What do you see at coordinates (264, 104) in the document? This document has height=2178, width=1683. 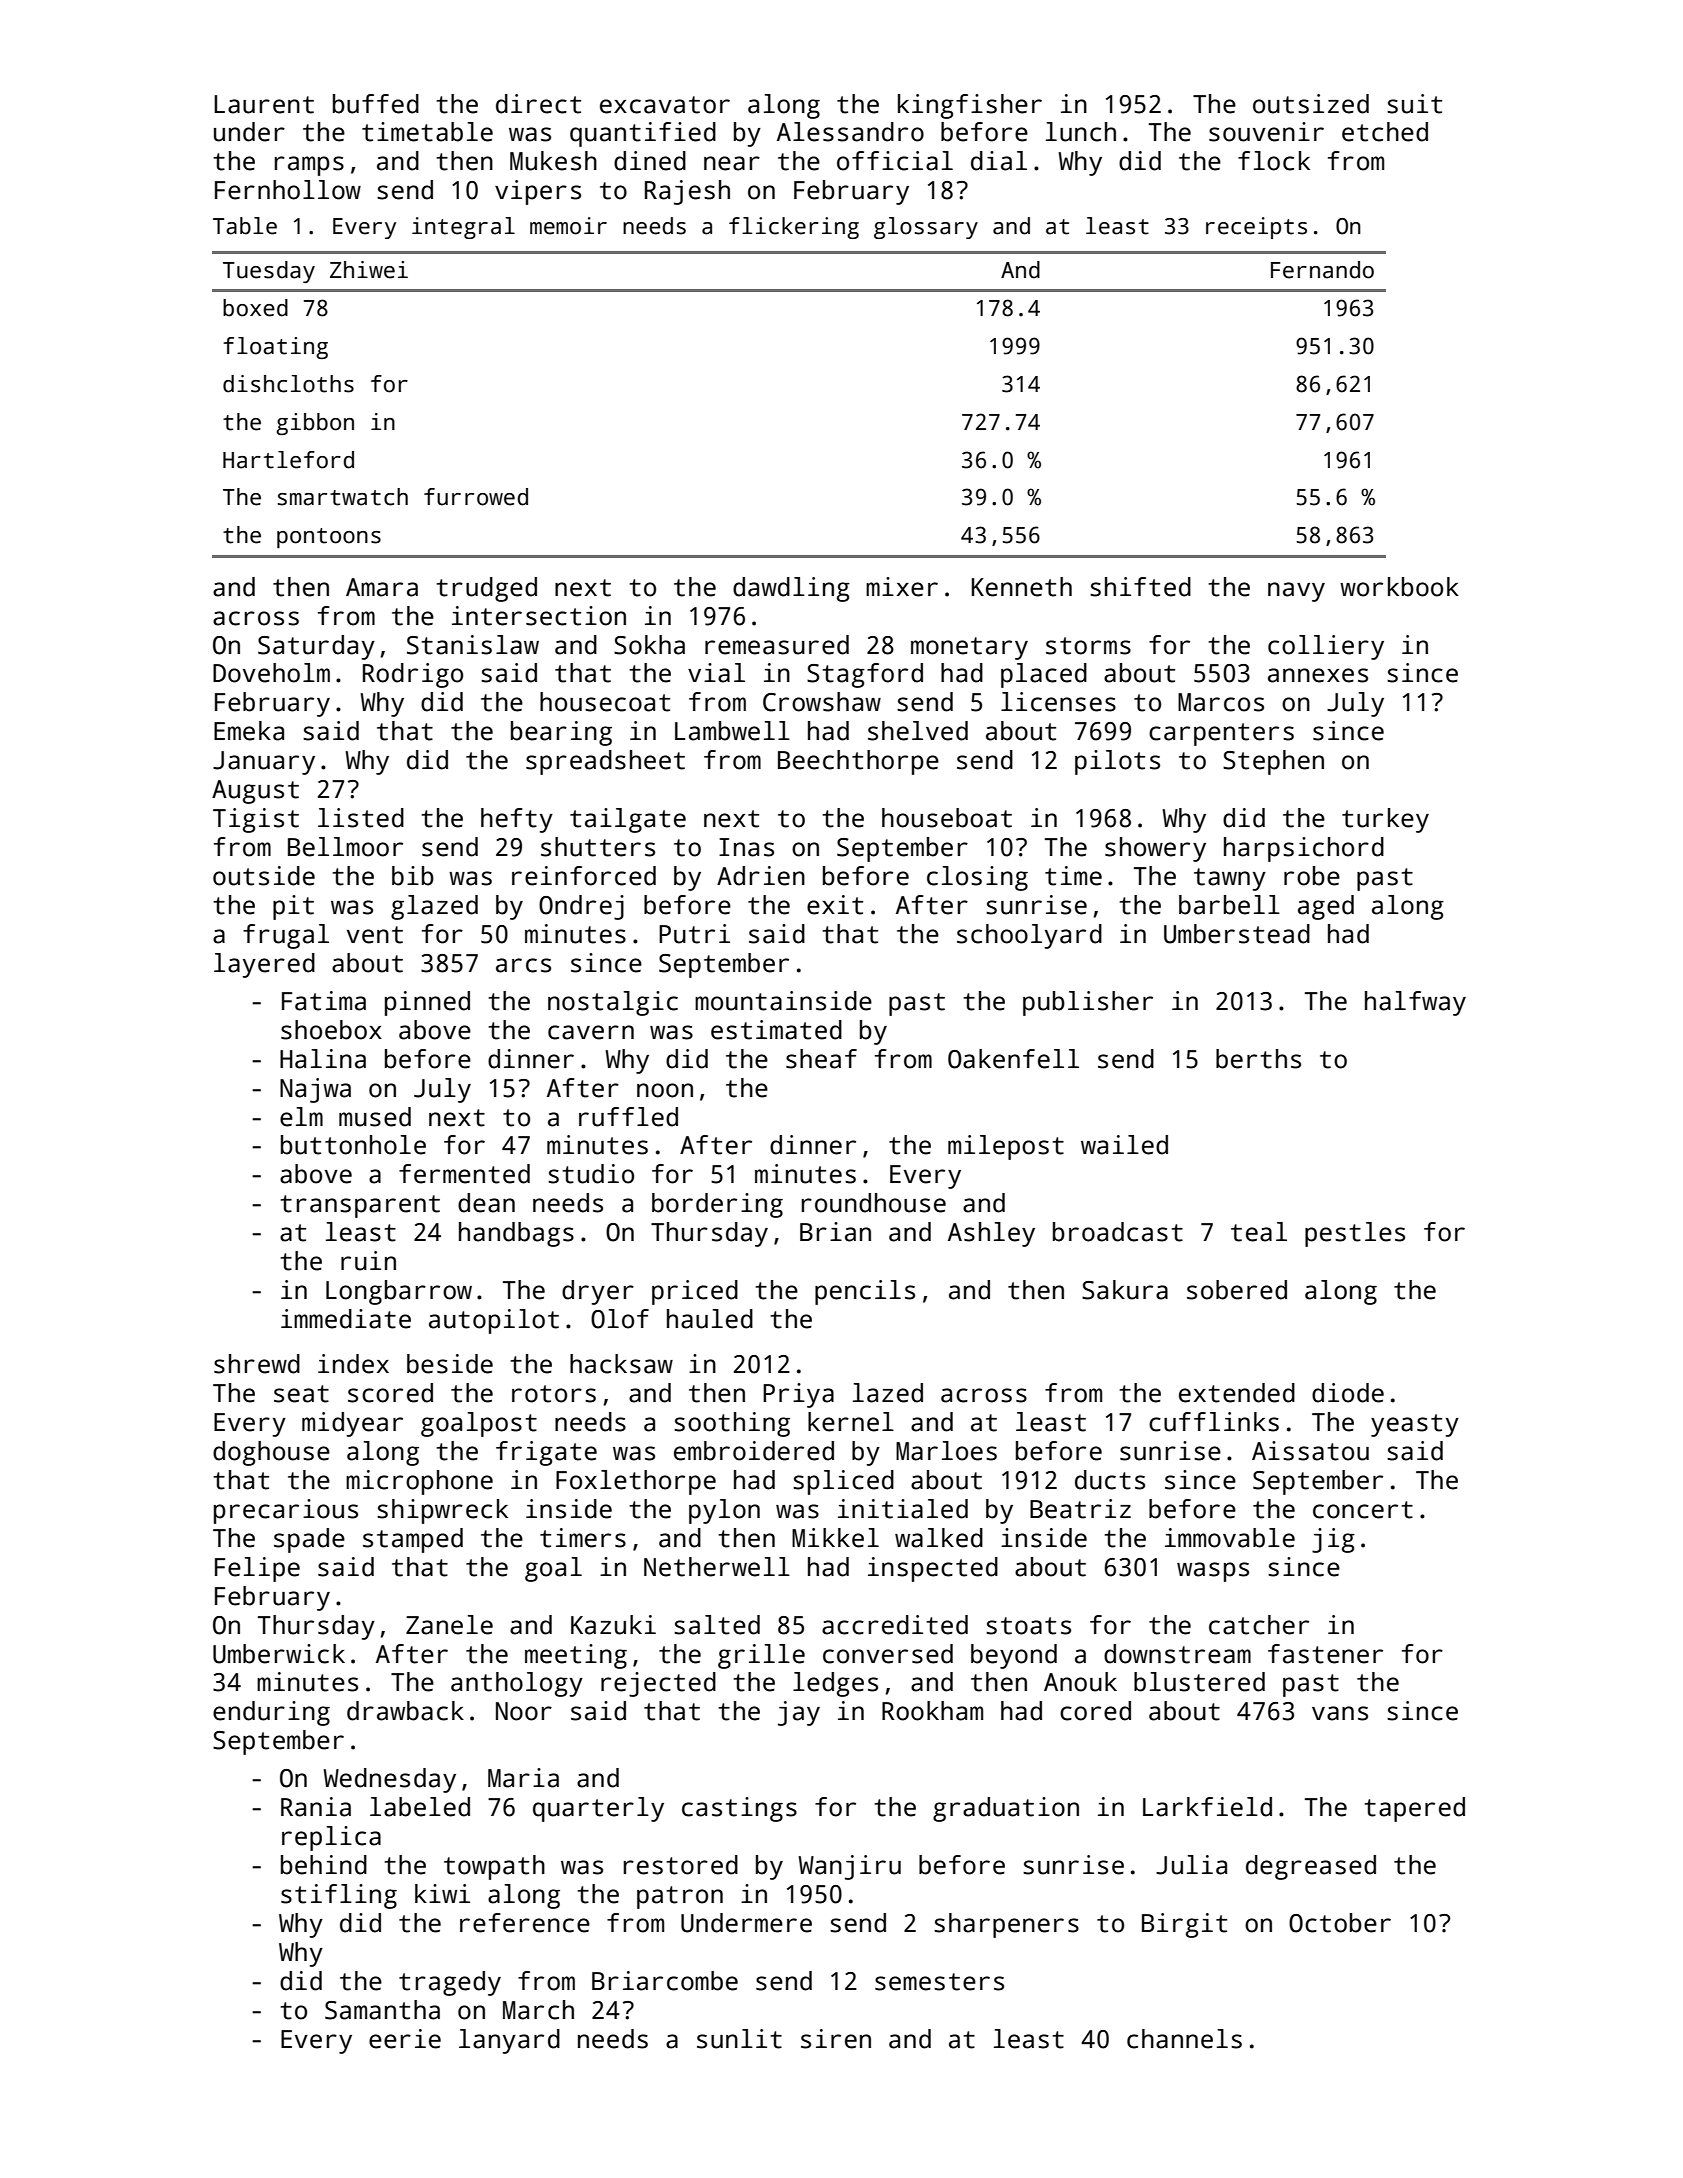 I see `Laurent` at bounding box center [264, 104].
